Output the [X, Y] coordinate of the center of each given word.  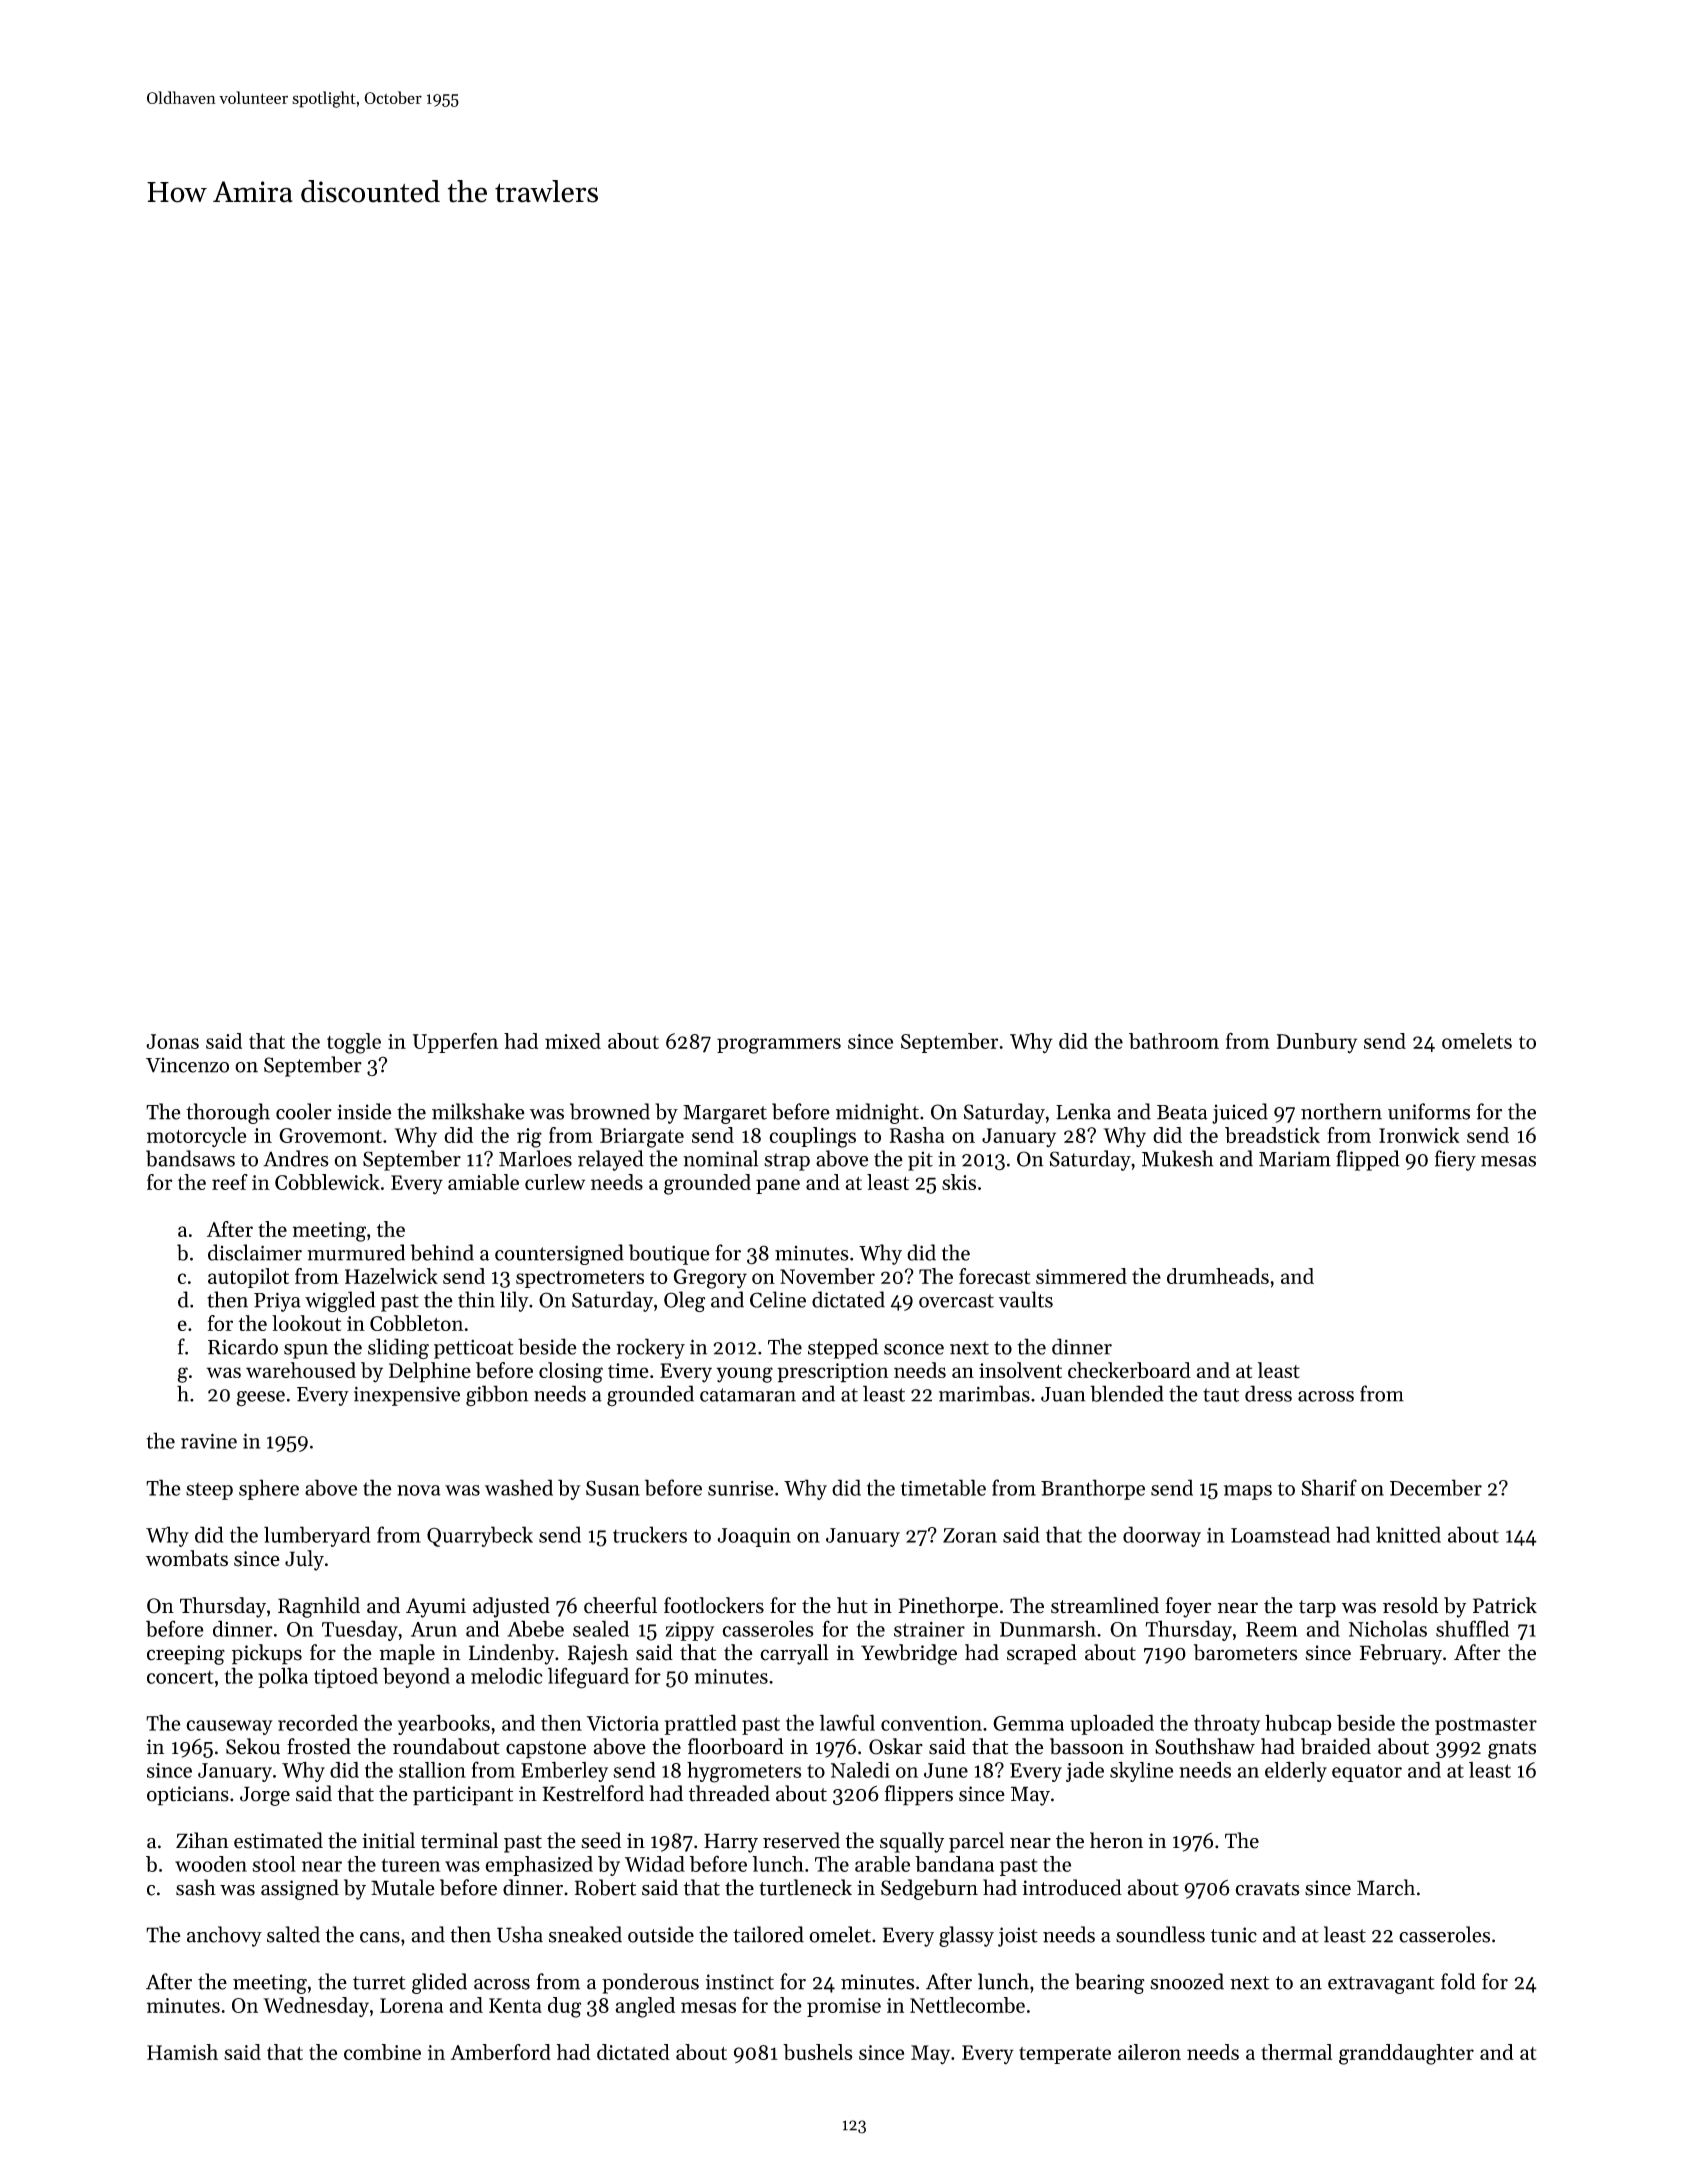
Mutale [403, 1887]
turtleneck [805, 1887]
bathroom [1174, 1041]
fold [1458, 1981]
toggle [354, 1043]
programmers [779, 1046]
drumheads [1218, 1276]
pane [778, 1186]
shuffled [1472, 1628]
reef [230, 1182]
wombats [187, 1558]
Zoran [970, 1535]
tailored [768, 1934]
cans [380, 1937]
